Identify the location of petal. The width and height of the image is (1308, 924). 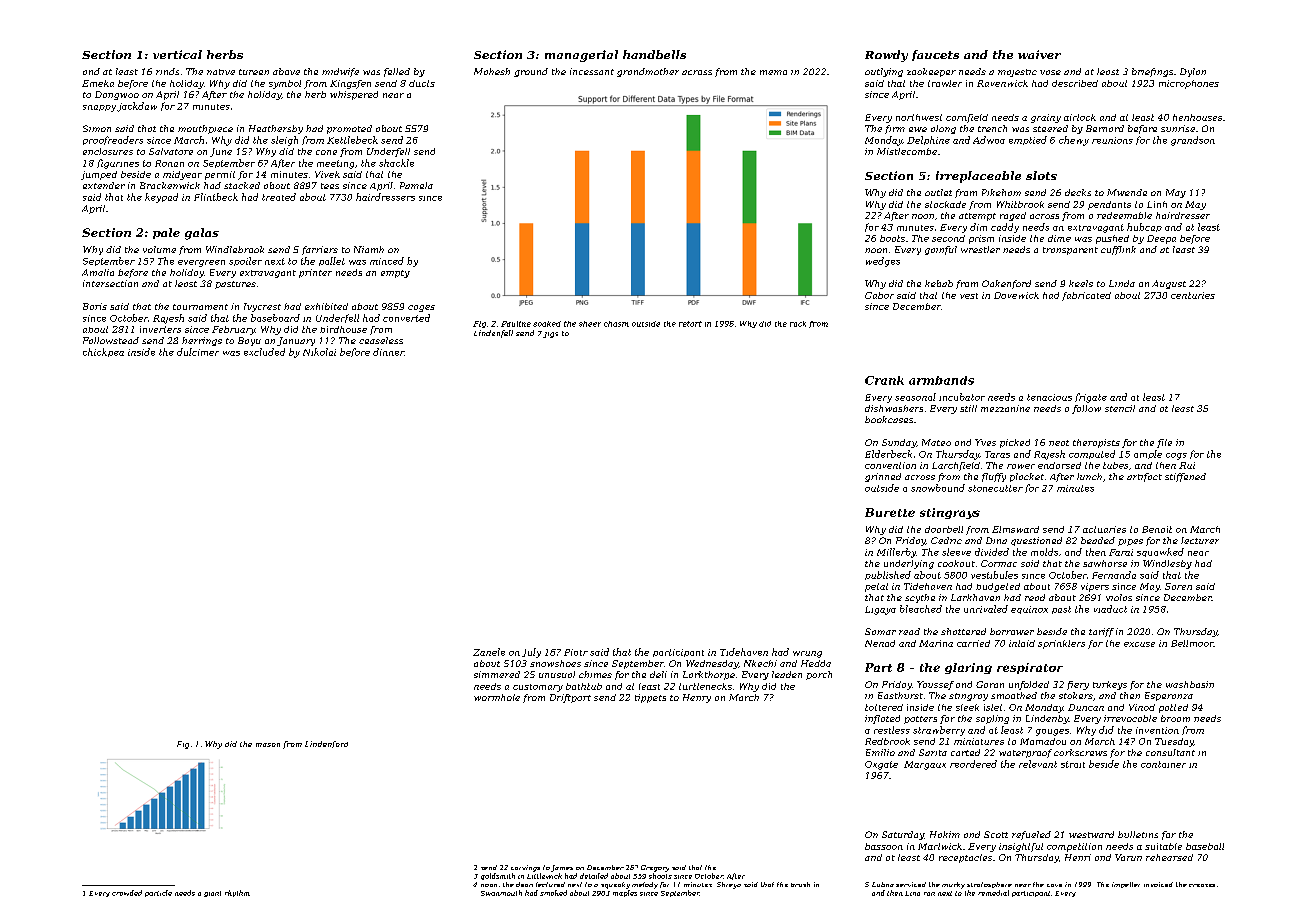
(876, 587).
